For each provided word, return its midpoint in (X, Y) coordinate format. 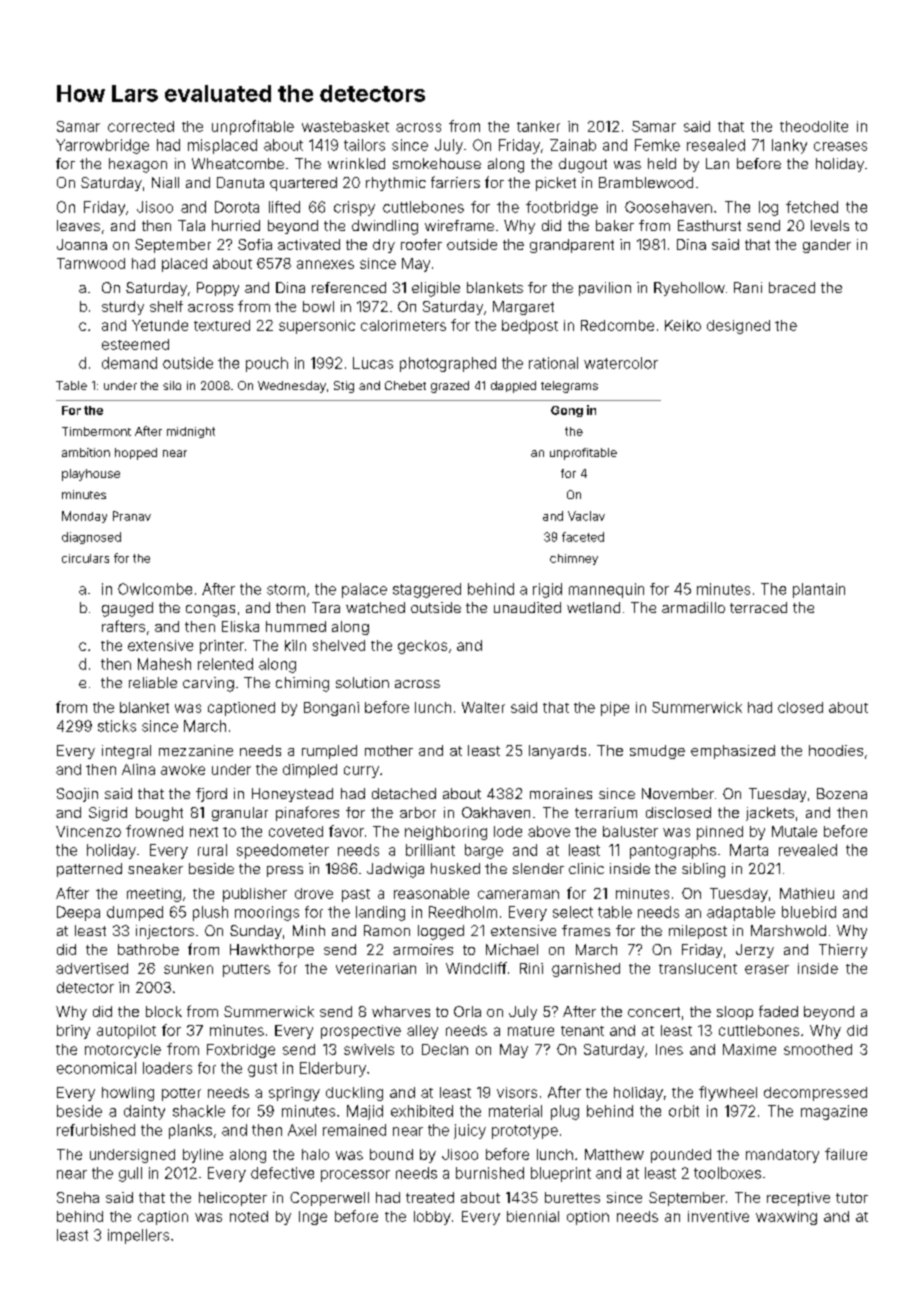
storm (286, 589)
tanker (538, 126)
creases (840, 146)
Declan (445, 1049)
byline (203, 1156)
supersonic (317, 327)
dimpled (310, 771)
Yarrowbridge (102, 146)
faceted (583, 537)
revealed (808, 850)
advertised (92, 968)
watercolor (621, 363)
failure (846, 1154)
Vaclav (586, 516)
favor (346, 831)
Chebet (405, 385)
